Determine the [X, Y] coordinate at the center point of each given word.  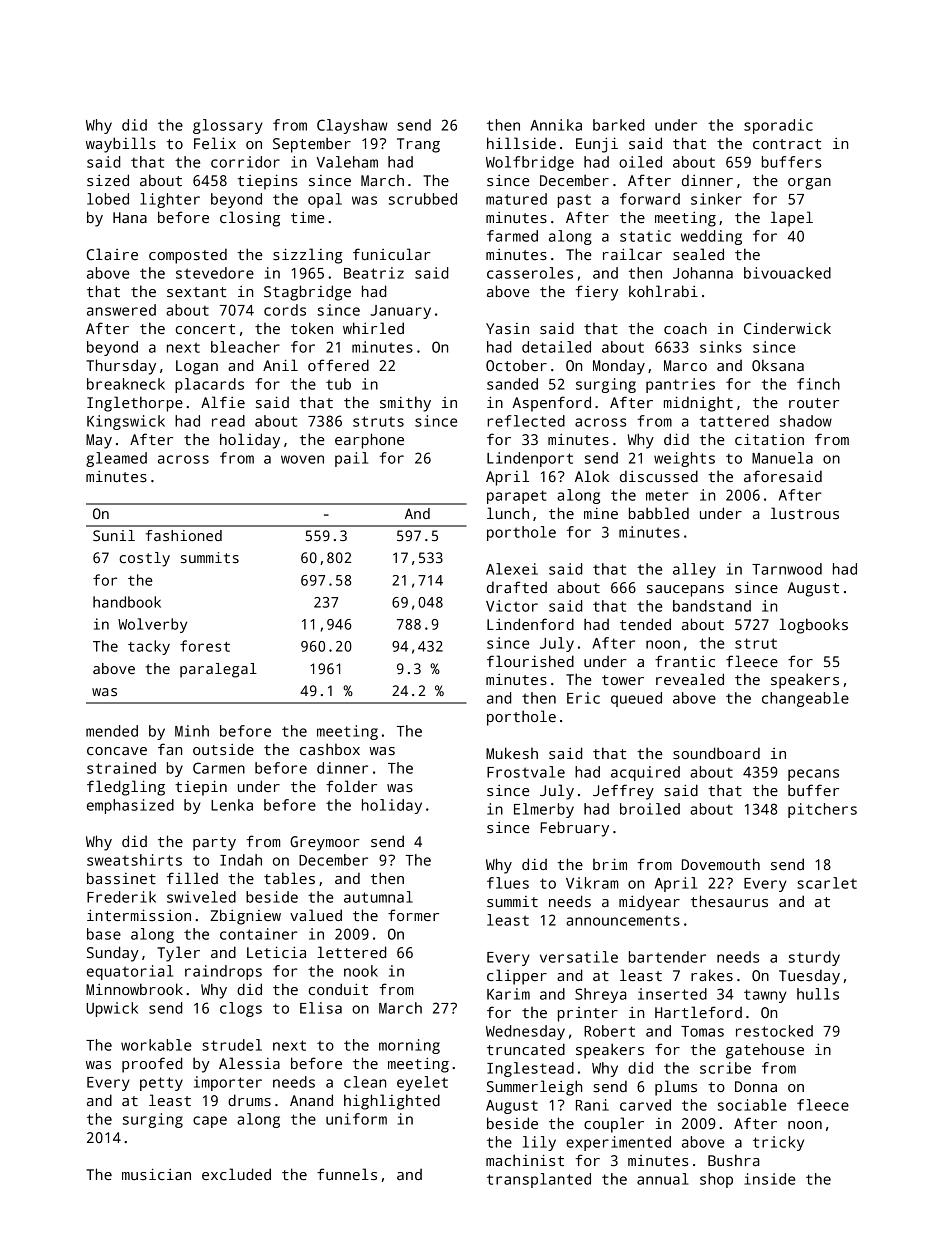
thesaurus [729, 901]
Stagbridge [307, 293]
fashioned [184, 535]
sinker [716, 199]
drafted [517, 587]
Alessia [249, 1063]
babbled [659, 513]
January [400, 312]
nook [361, 971]
